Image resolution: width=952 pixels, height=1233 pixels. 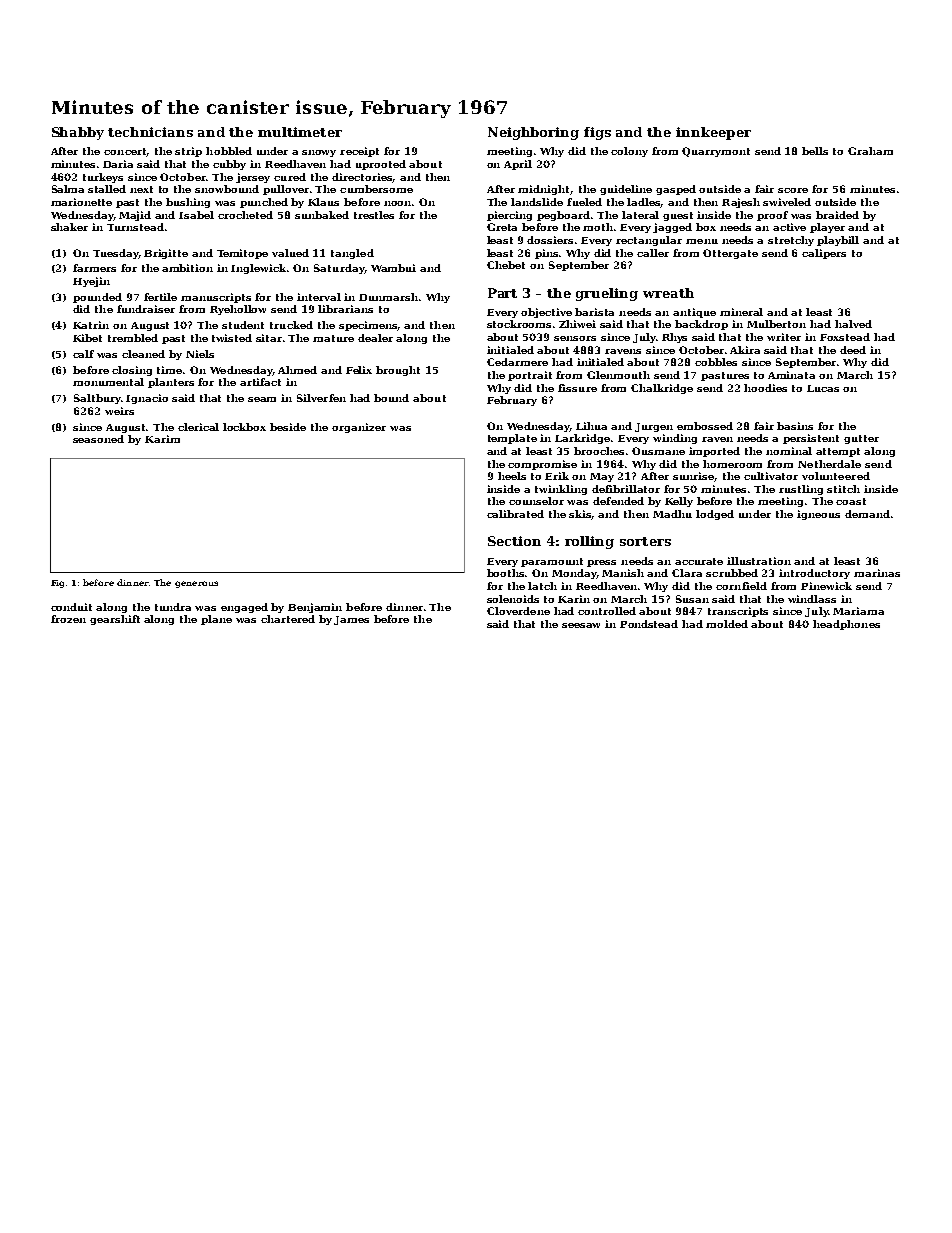 I want to click on embossed, so click(x=705, y=426).
